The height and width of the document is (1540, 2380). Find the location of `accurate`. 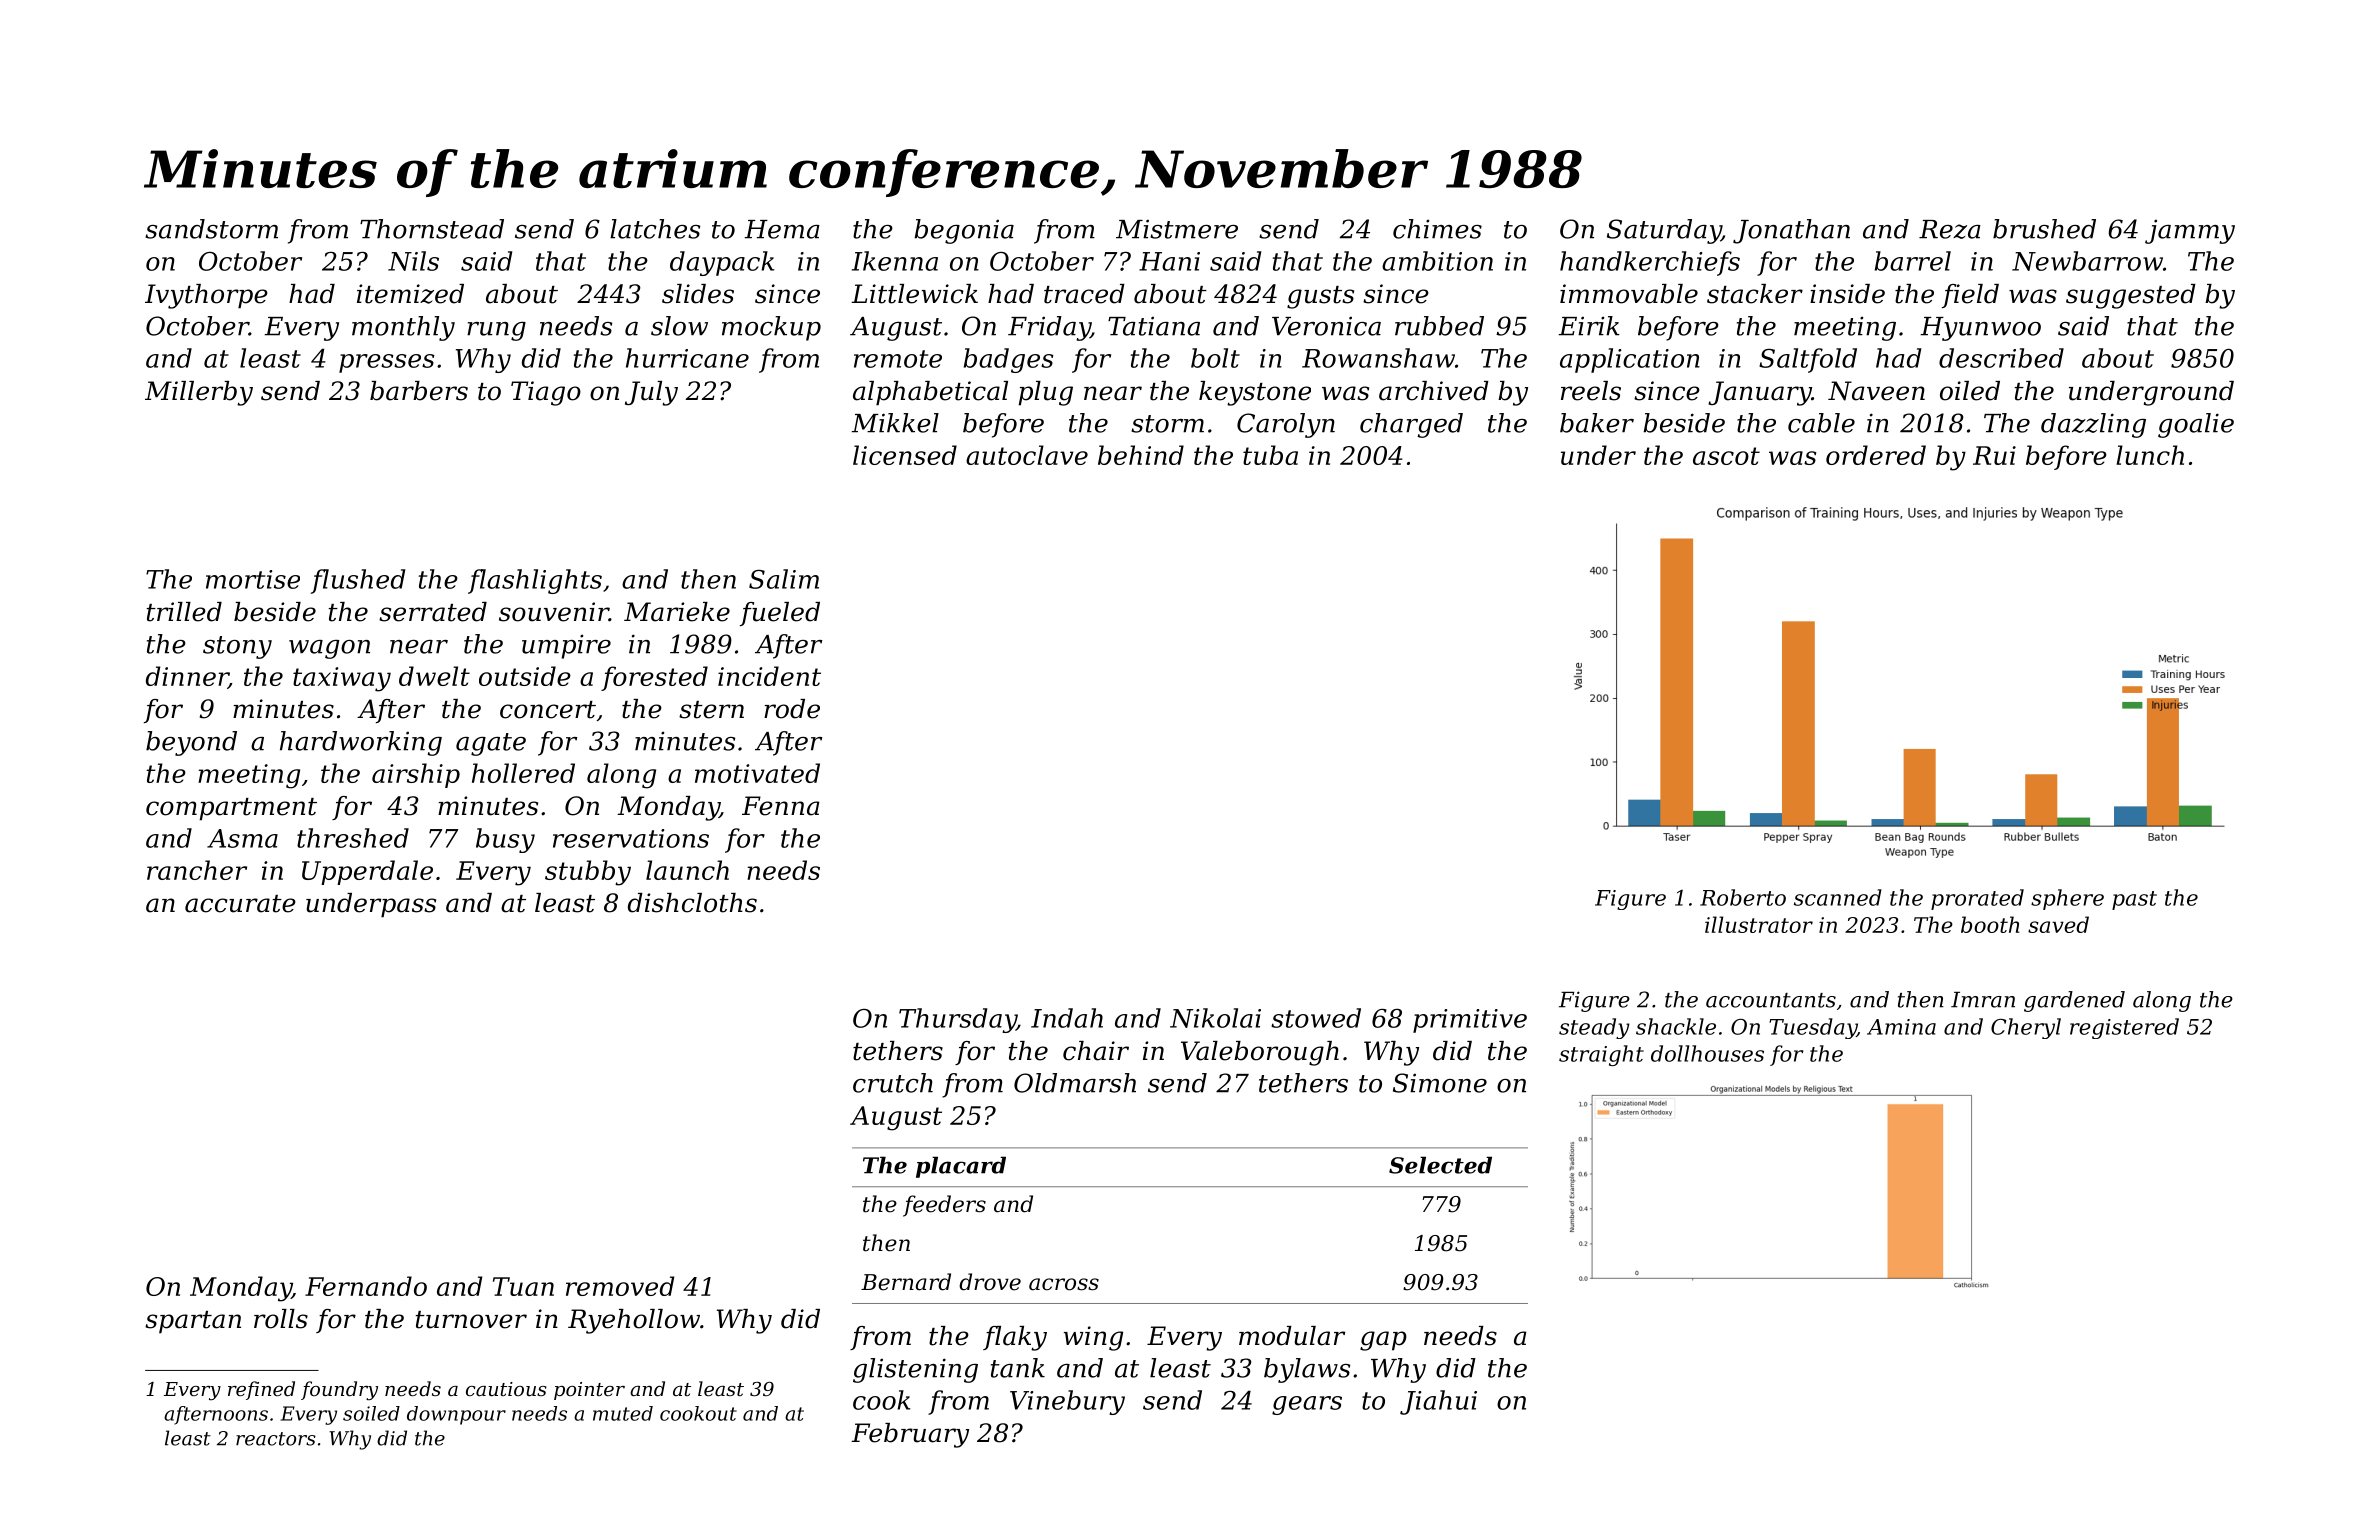

accurate is located at coordinates (240, 904).
